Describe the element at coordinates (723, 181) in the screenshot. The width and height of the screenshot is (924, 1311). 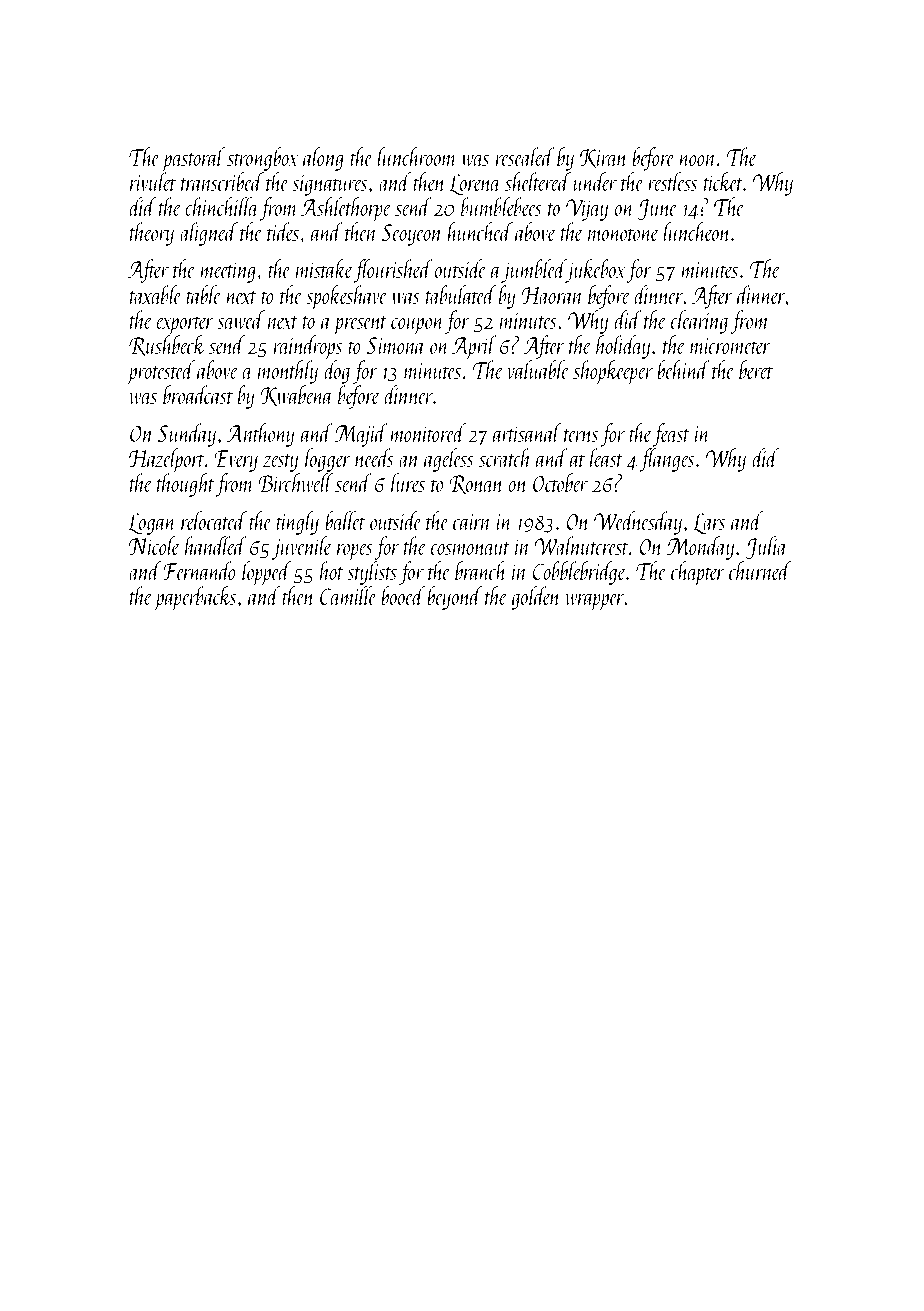
I see `ticket` at that location.
